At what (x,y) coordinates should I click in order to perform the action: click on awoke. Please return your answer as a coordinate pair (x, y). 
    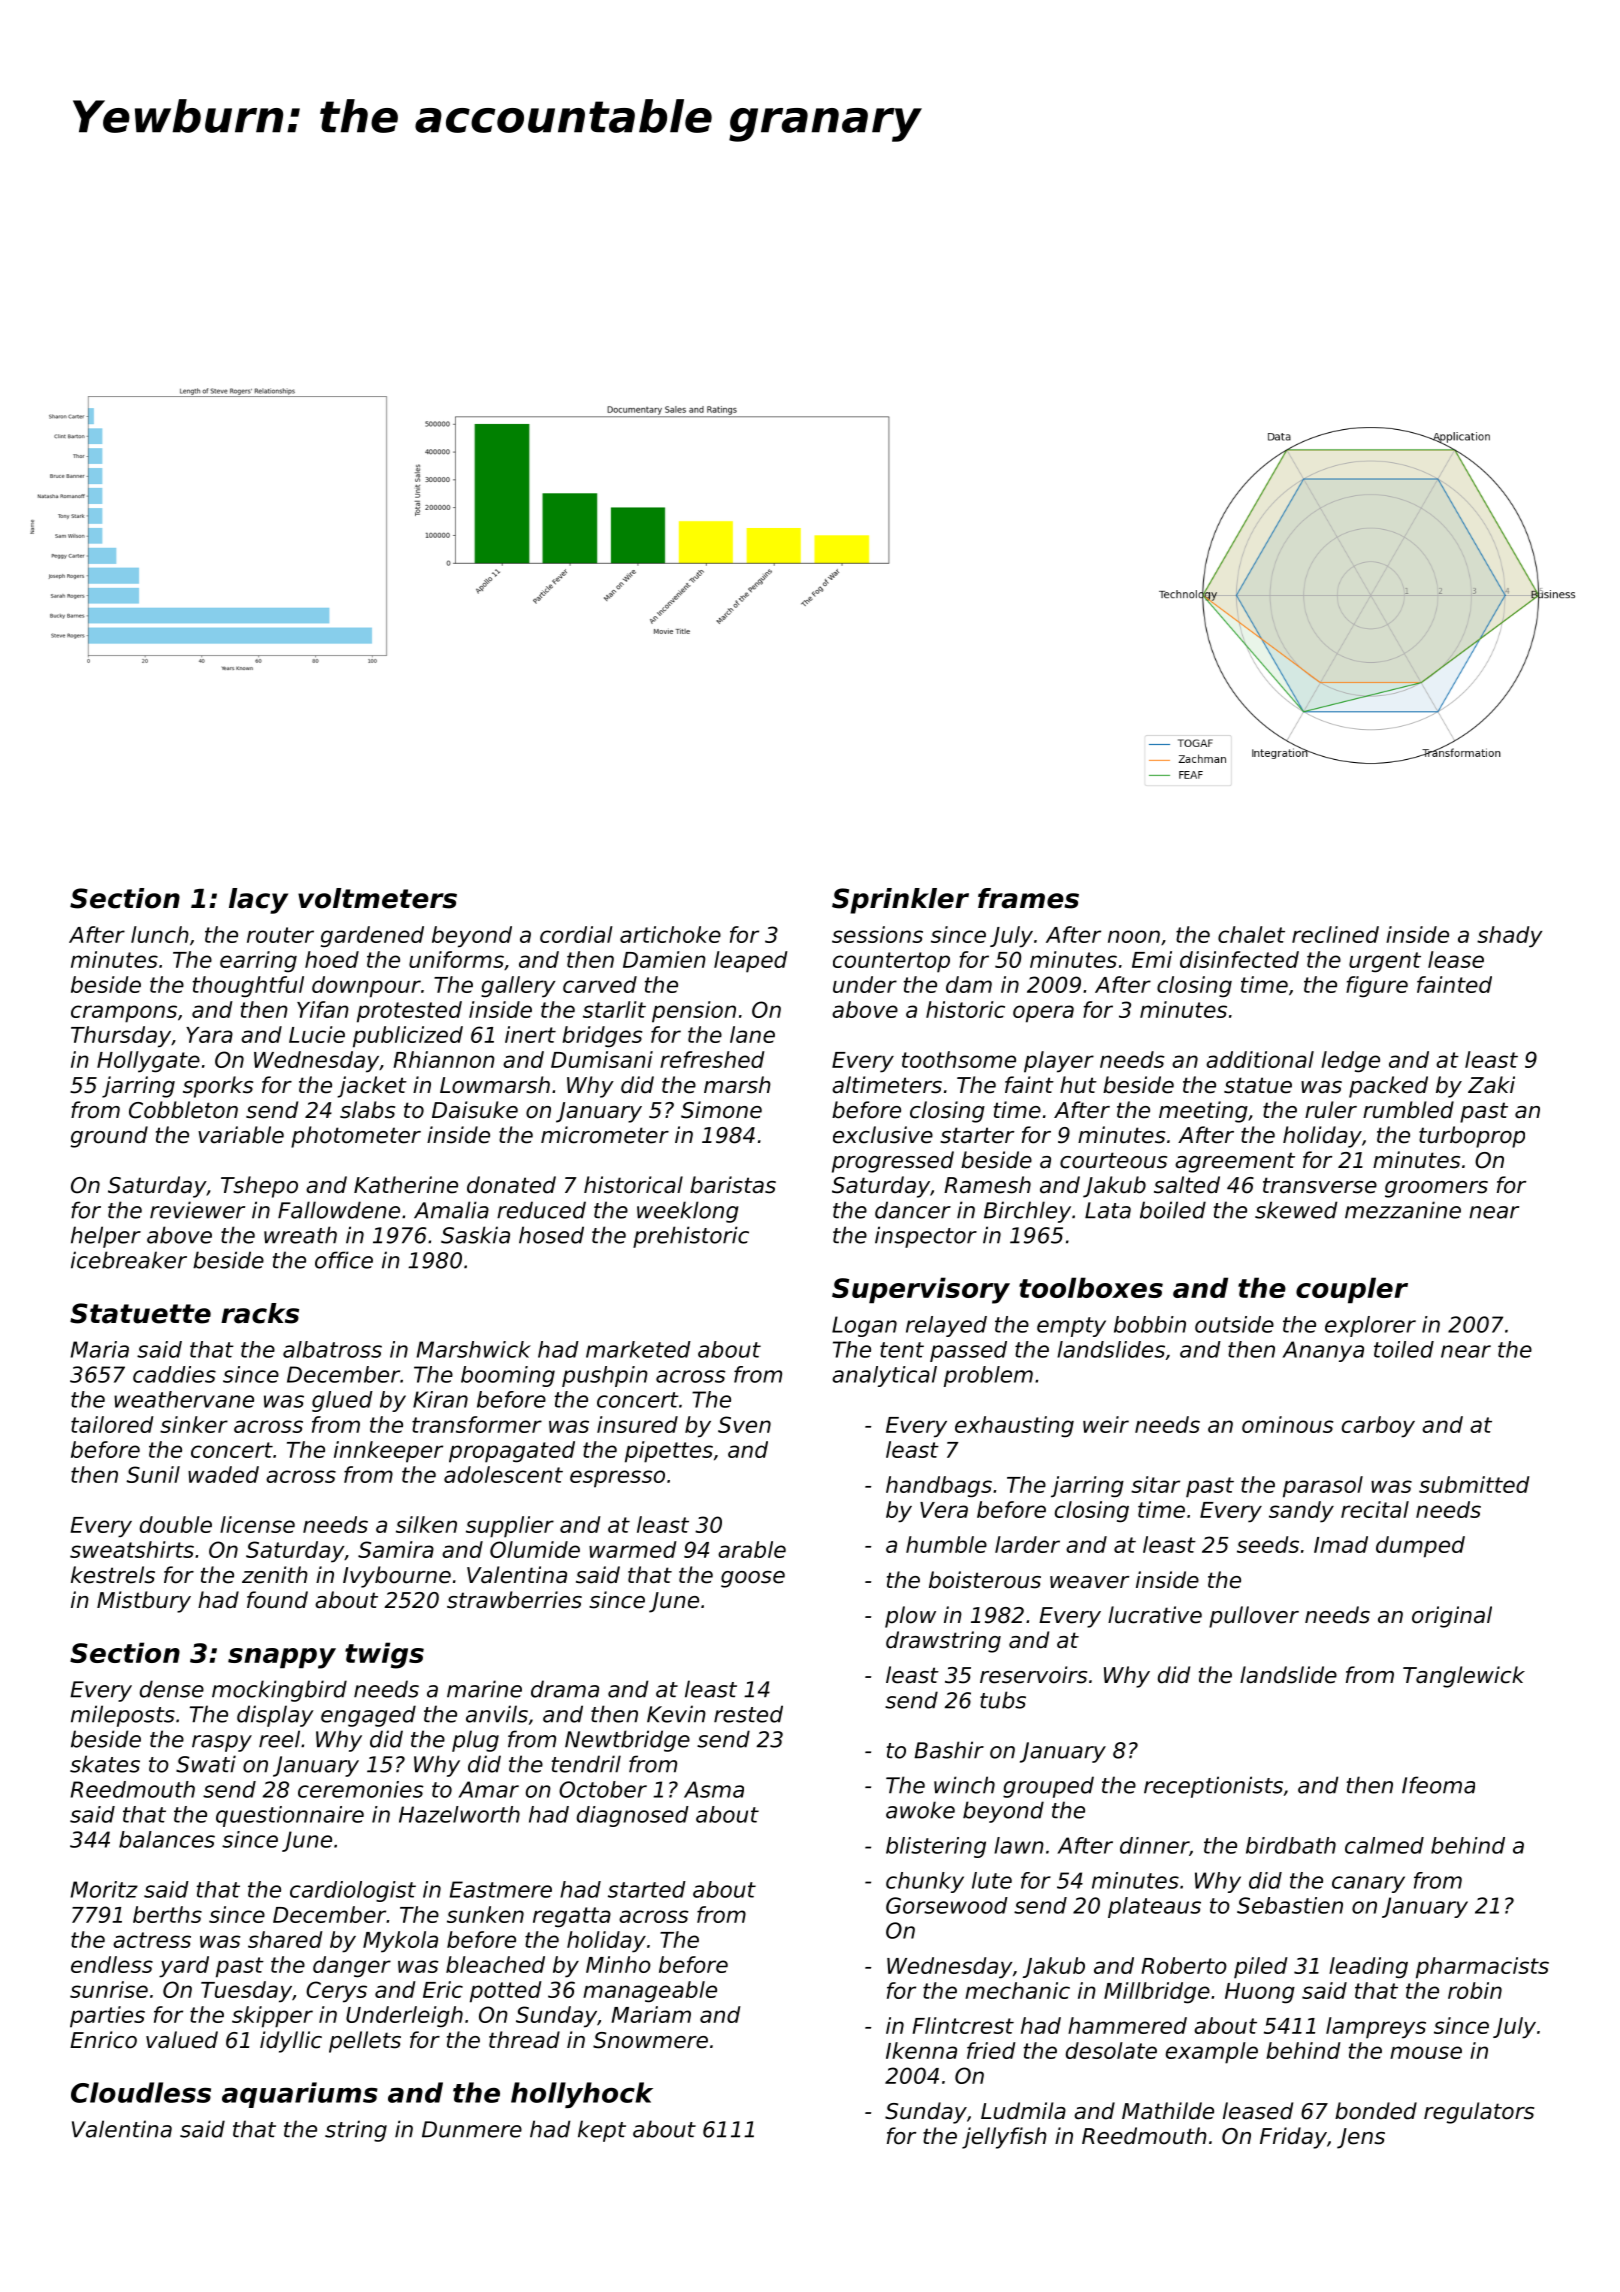
    Looking at the image, I should click on (920, 1810).
